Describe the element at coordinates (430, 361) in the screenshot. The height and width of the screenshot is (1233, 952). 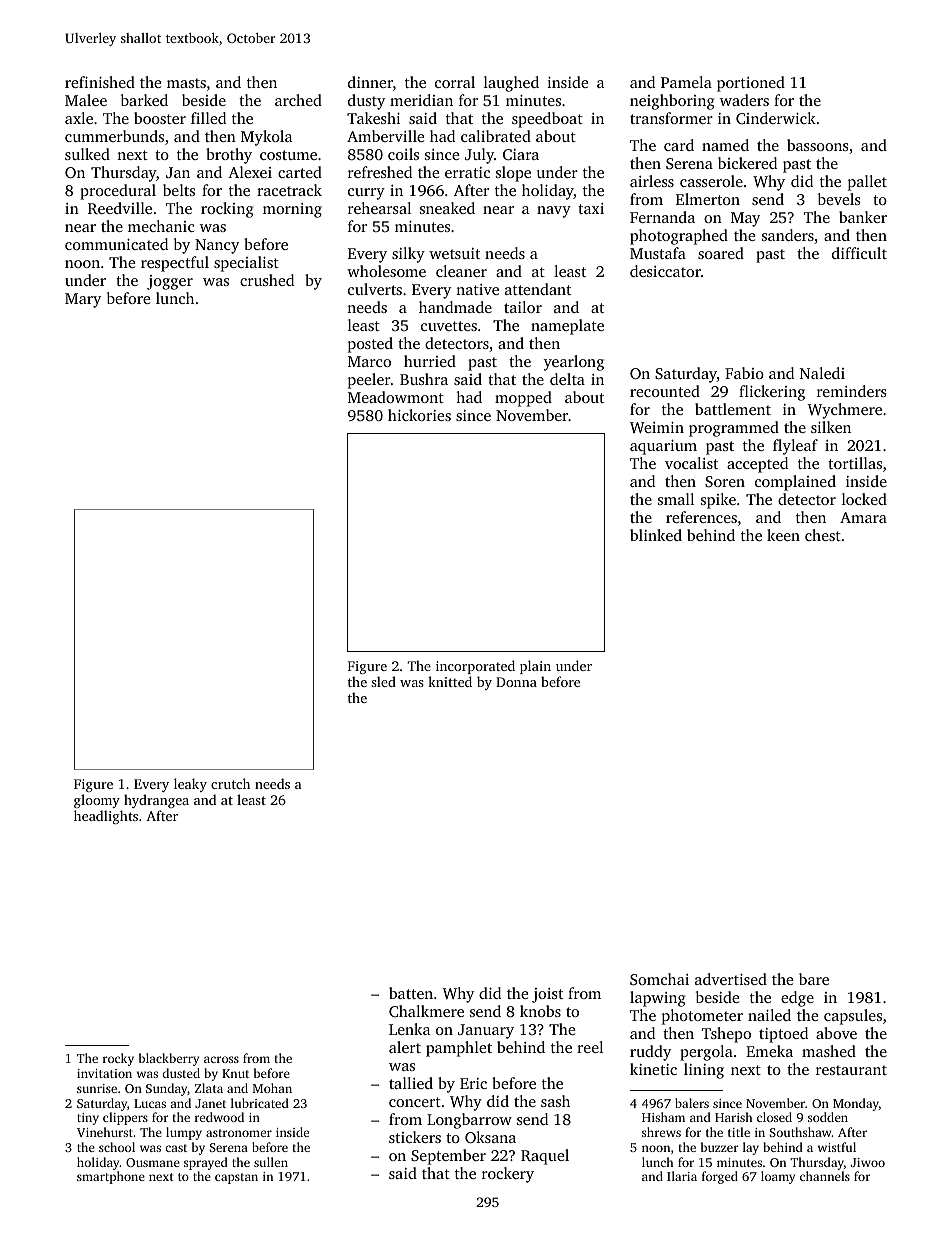
I see `hurried` at that location.
